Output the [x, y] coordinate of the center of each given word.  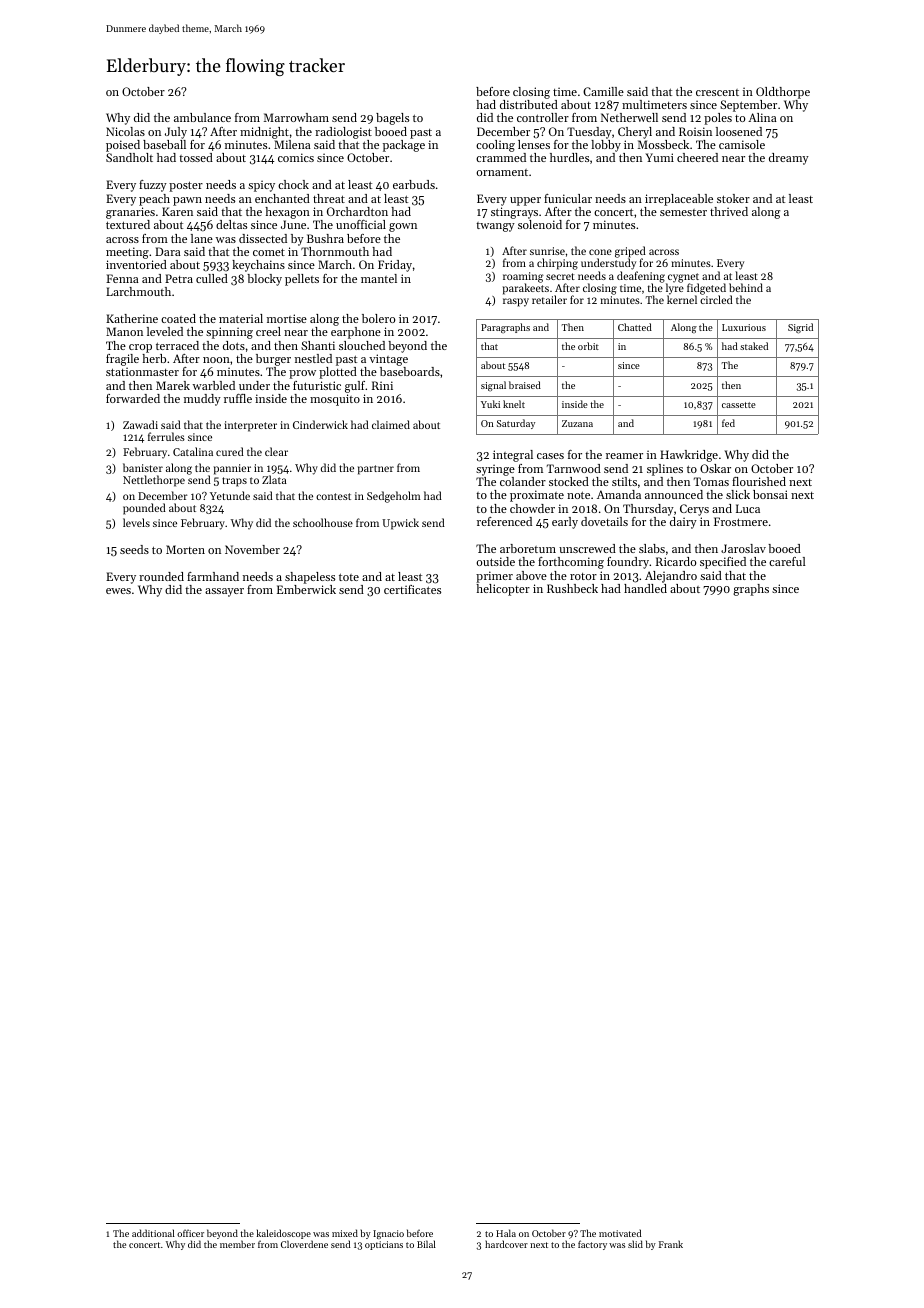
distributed [529, 104]
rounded [161, 576]
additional [153, 1233]
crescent [717, 92]
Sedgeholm [394, 497]
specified [723, 563]
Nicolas [125, 131]
